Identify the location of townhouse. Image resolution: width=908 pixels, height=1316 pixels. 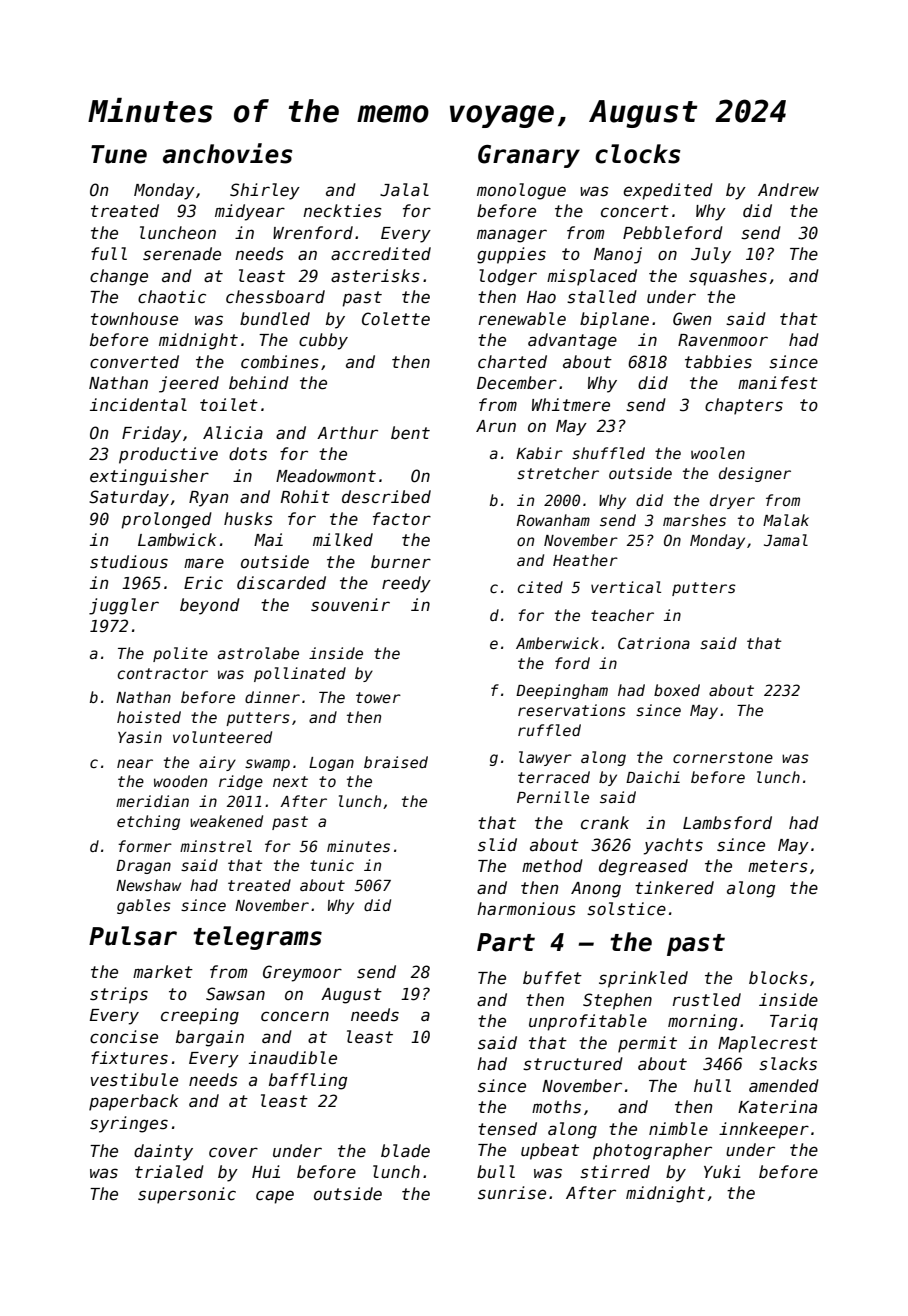
(134, 319).
